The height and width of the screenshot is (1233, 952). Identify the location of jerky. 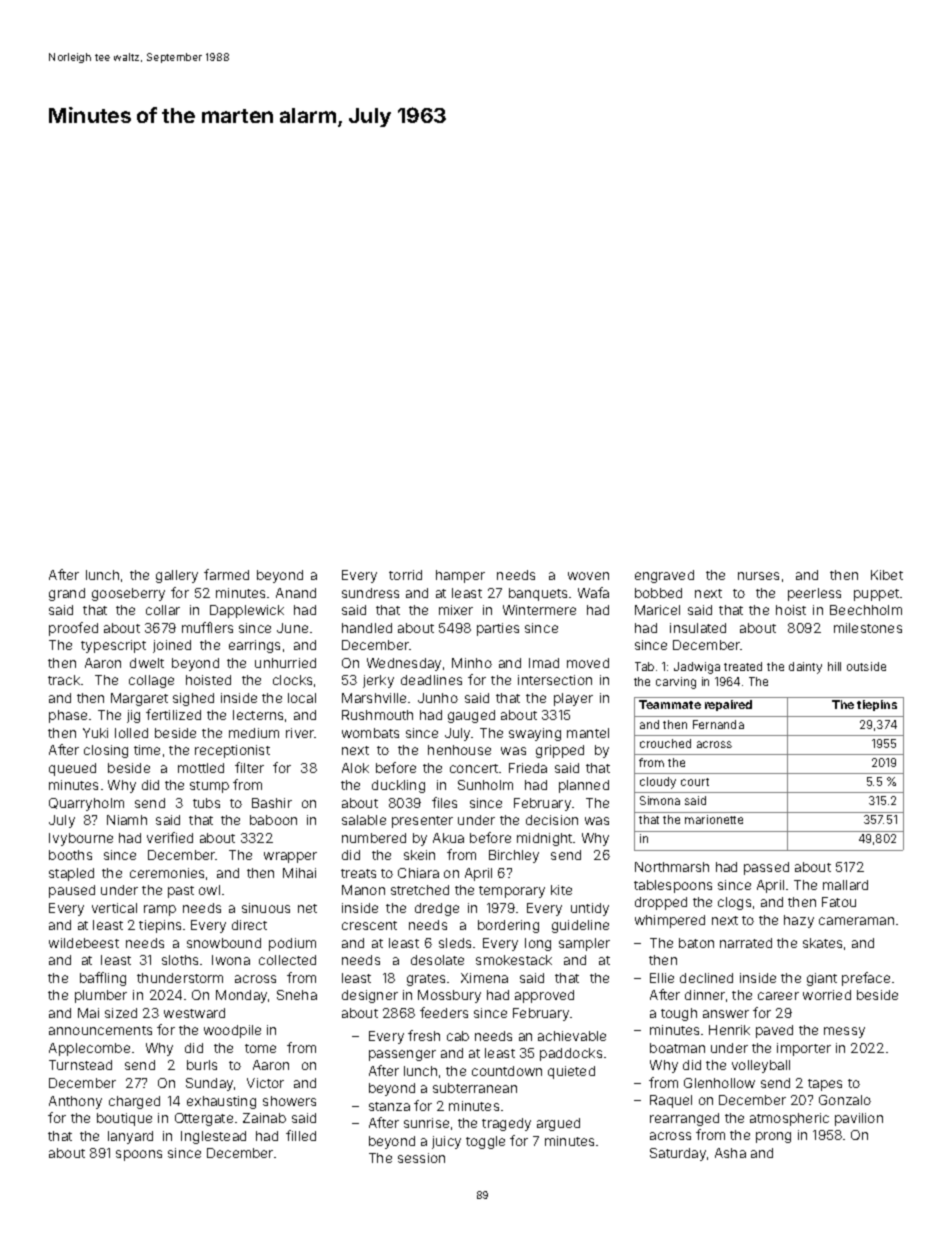
(378, 681).
